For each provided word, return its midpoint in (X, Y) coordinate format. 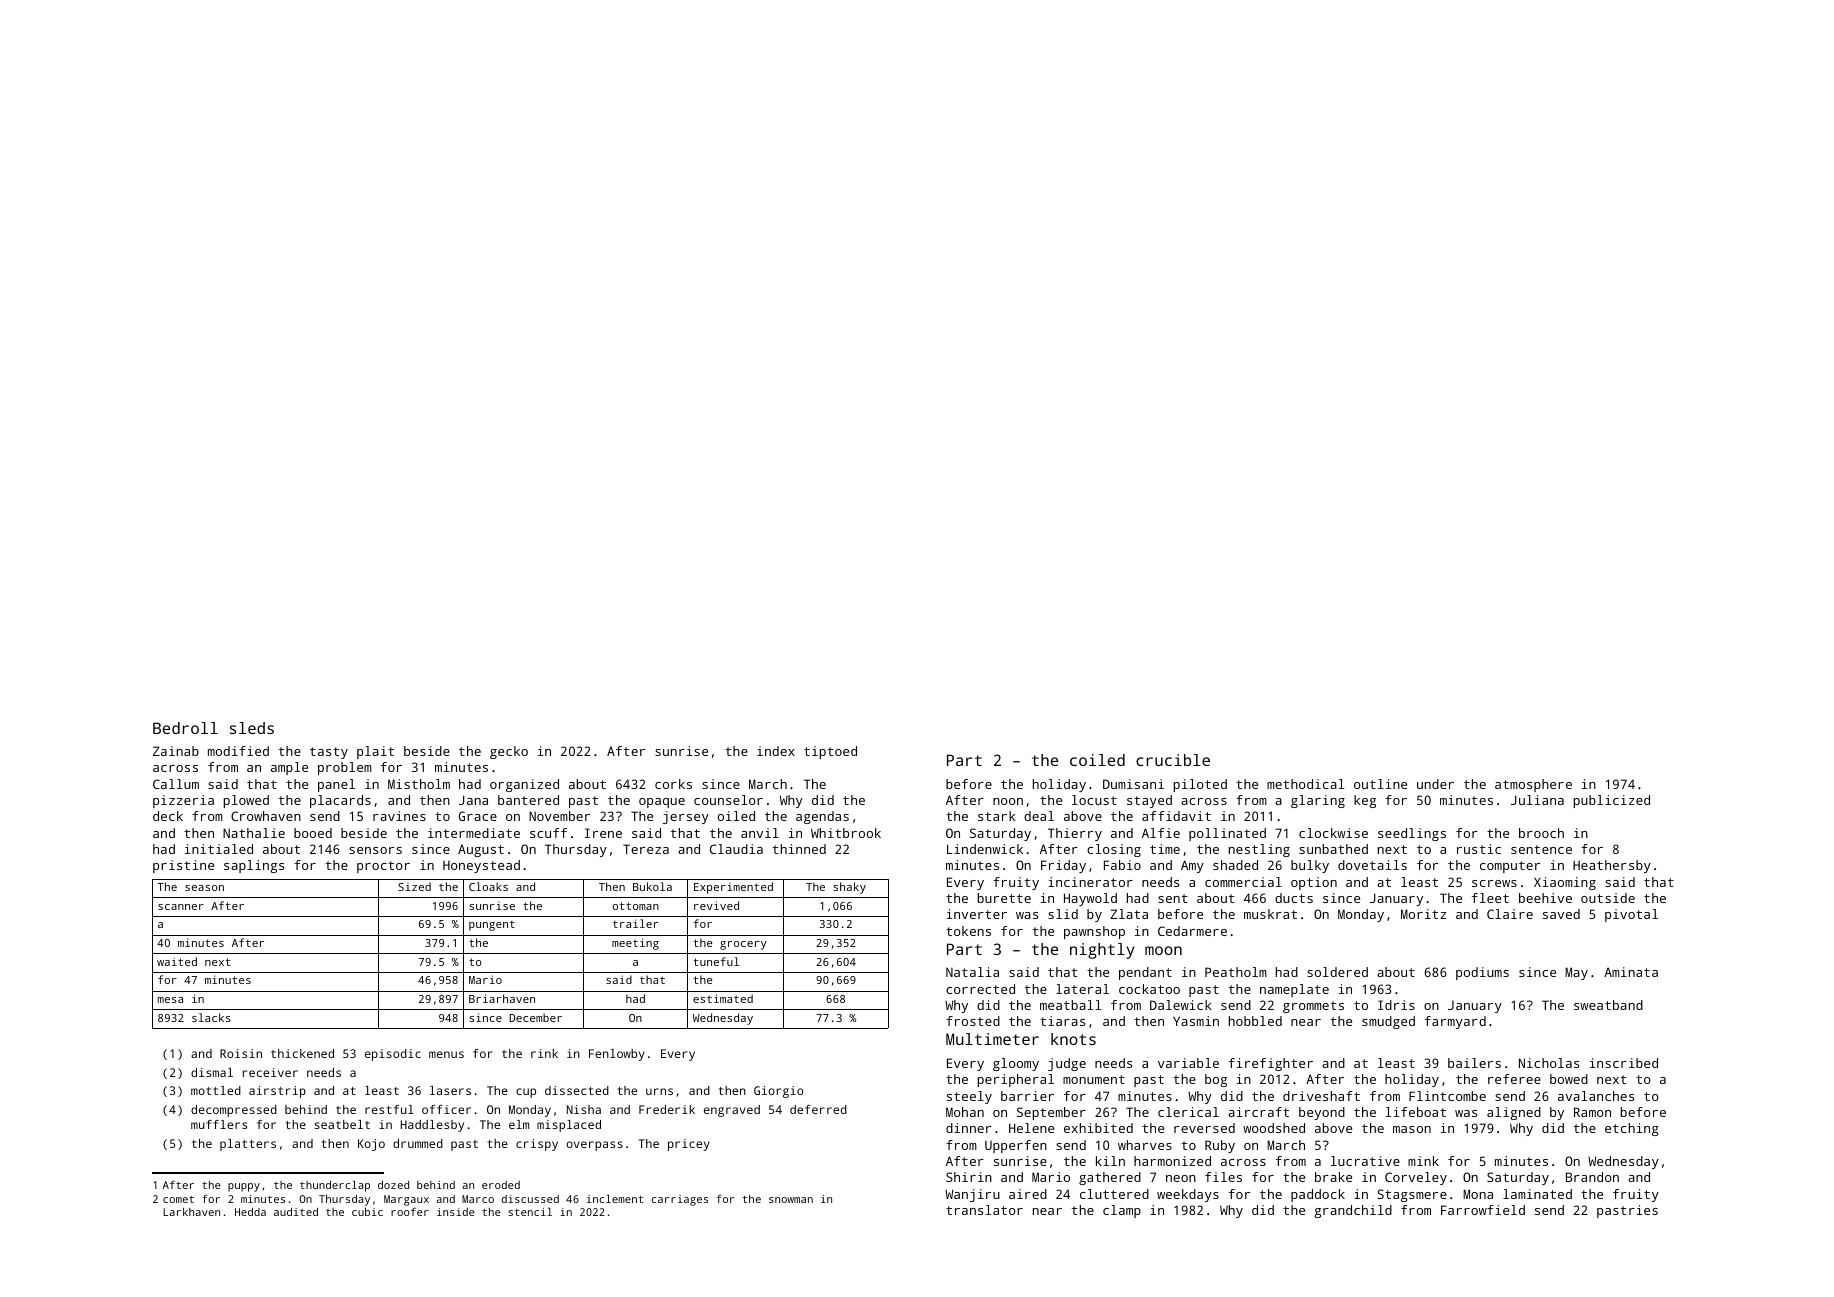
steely (969, 1097)
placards (340, 801)
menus (446, 1054)
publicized (1611, 801)
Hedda (250, 1212)
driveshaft (1321, 1096)
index (776, 751)
